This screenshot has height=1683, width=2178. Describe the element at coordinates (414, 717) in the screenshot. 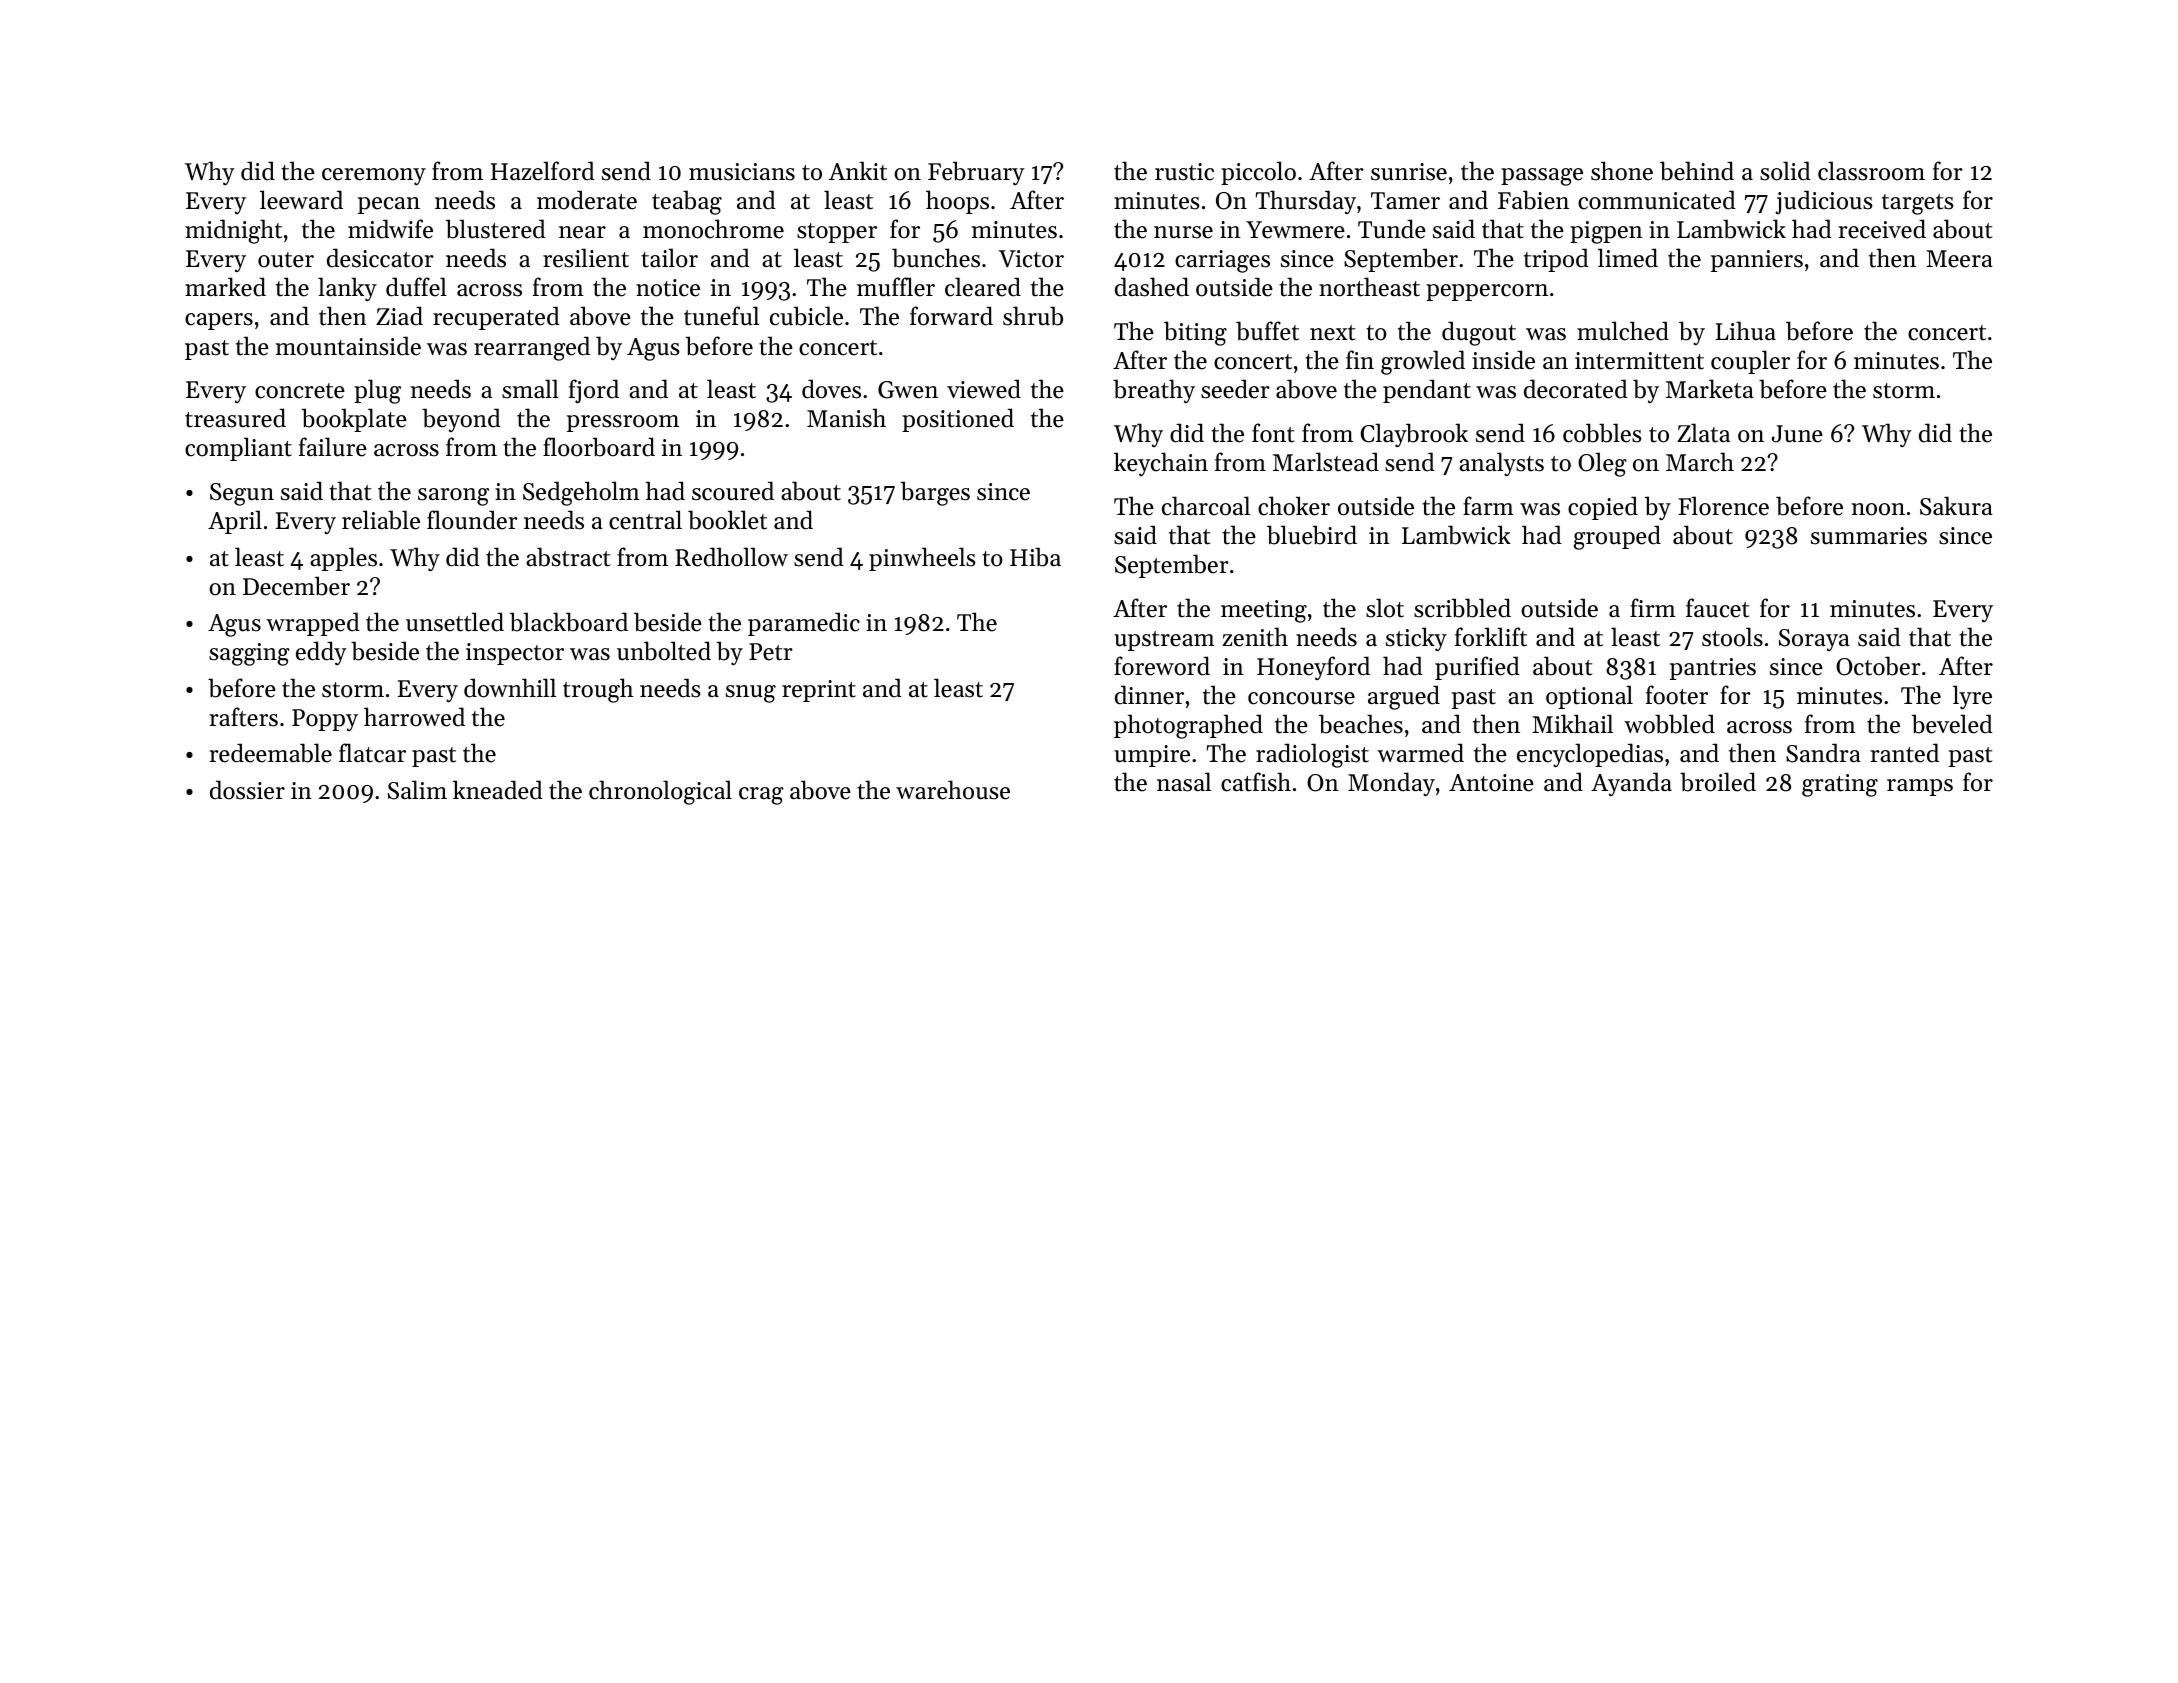

I see `harrowed` at that location.
